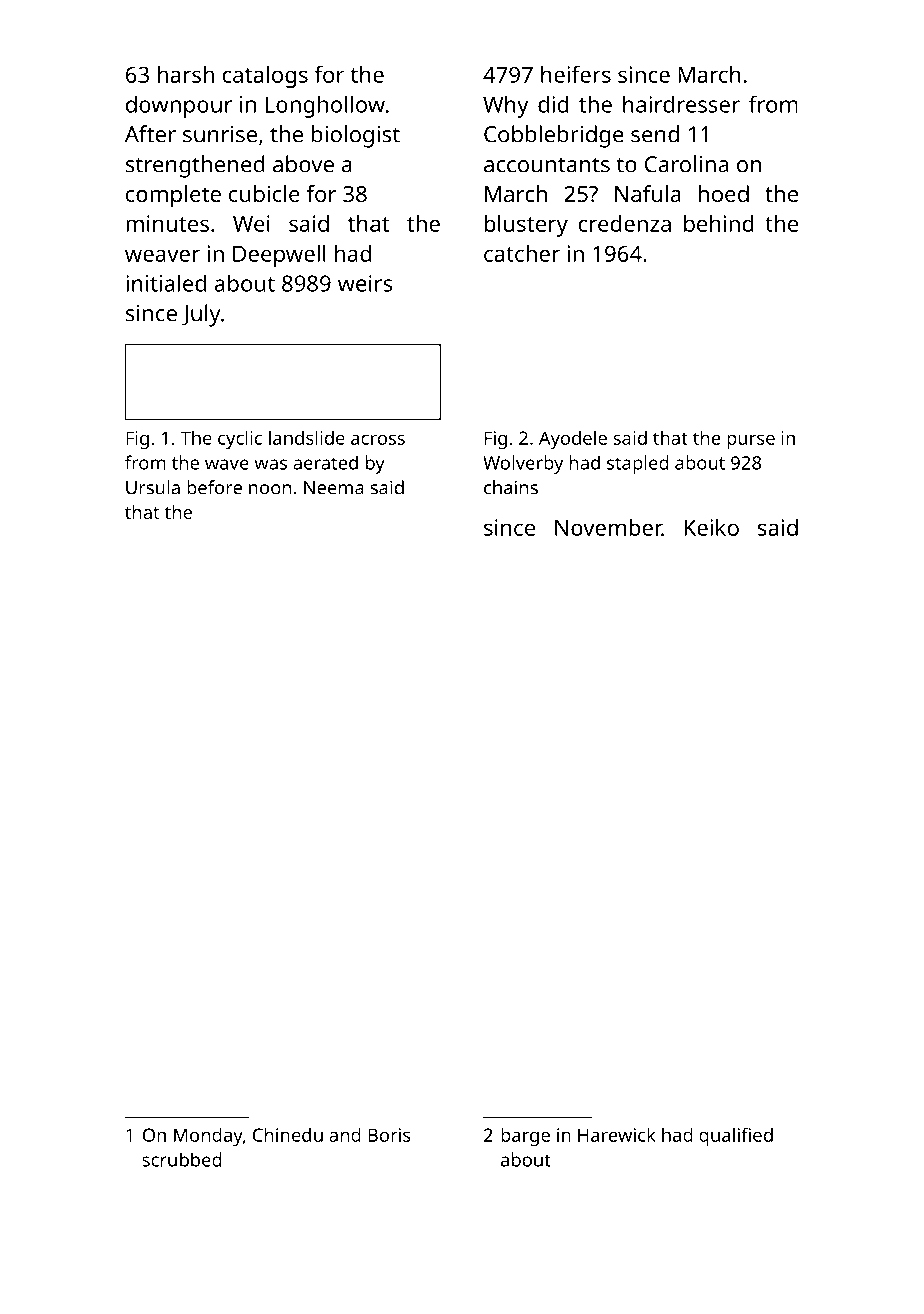  Describe the element at coordinates (288, 1134) in the document. I see `Chinedu` at that location.
